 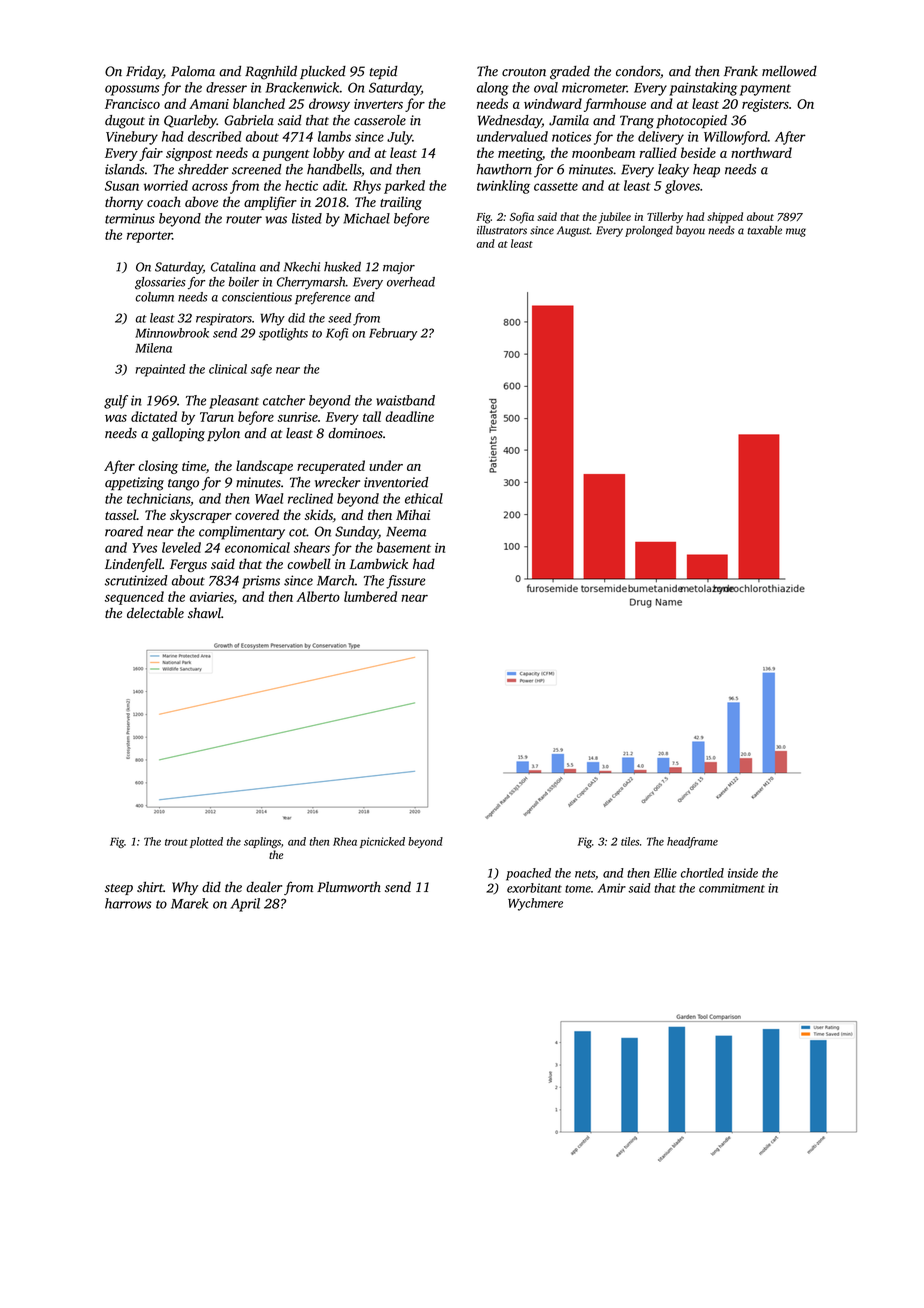 I want to click on saplings, so click(x=262, y=842).
